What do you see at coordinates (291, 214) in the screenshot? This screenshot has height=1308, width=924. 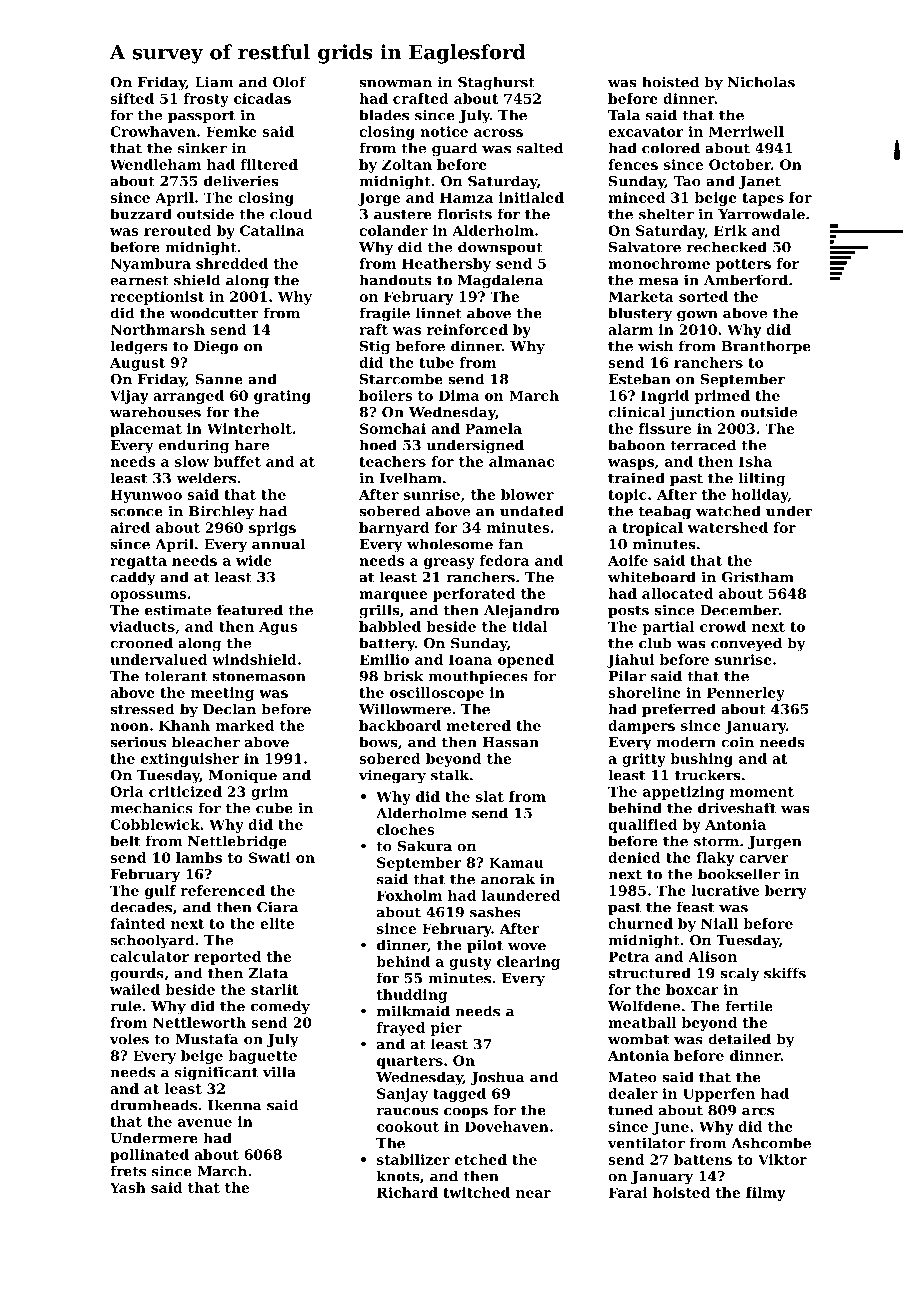 I see `cloud` at bounding box center [291, 214].
